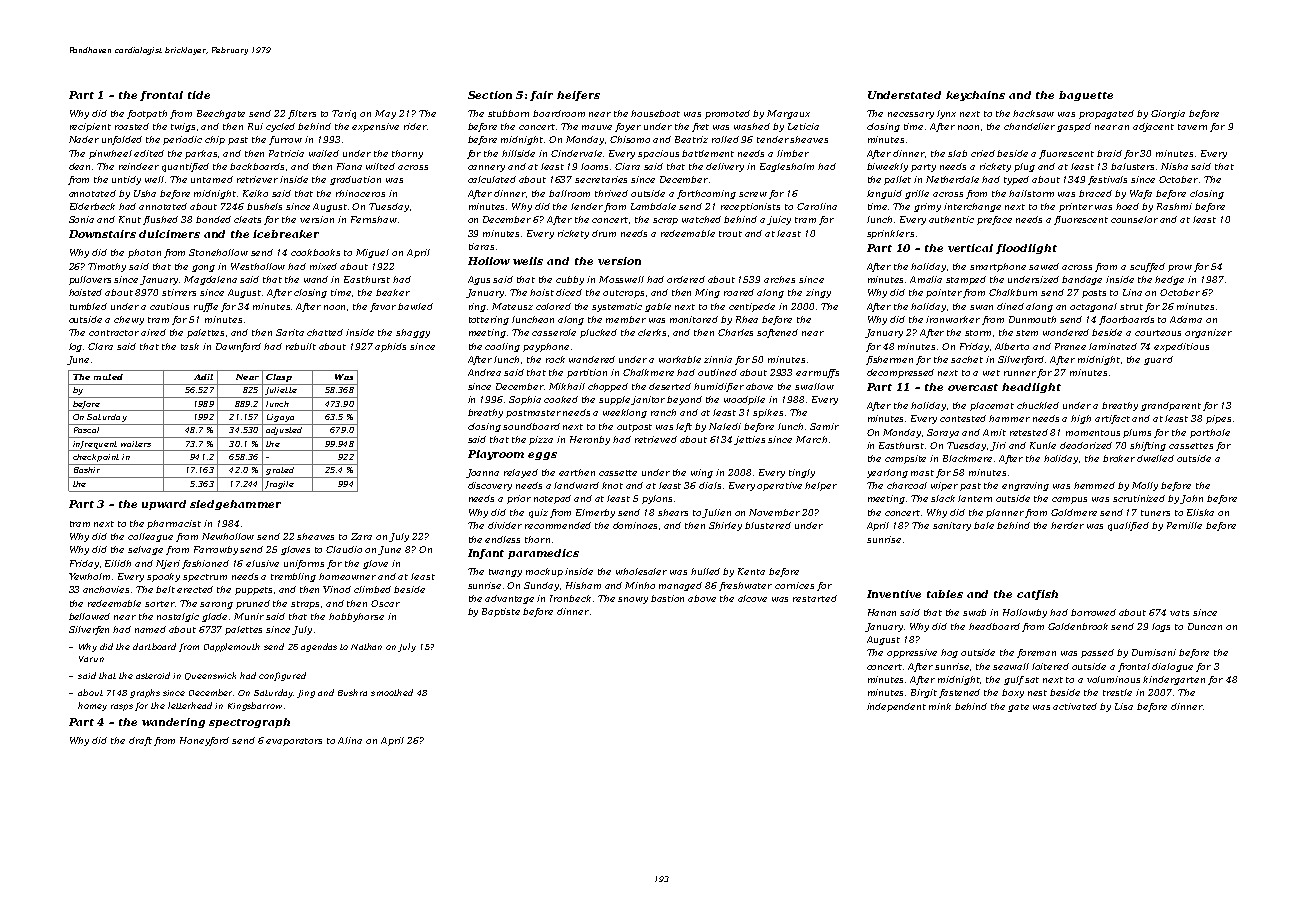 The image size is (1308, 924). I want to click on March, so click(811, 439).
